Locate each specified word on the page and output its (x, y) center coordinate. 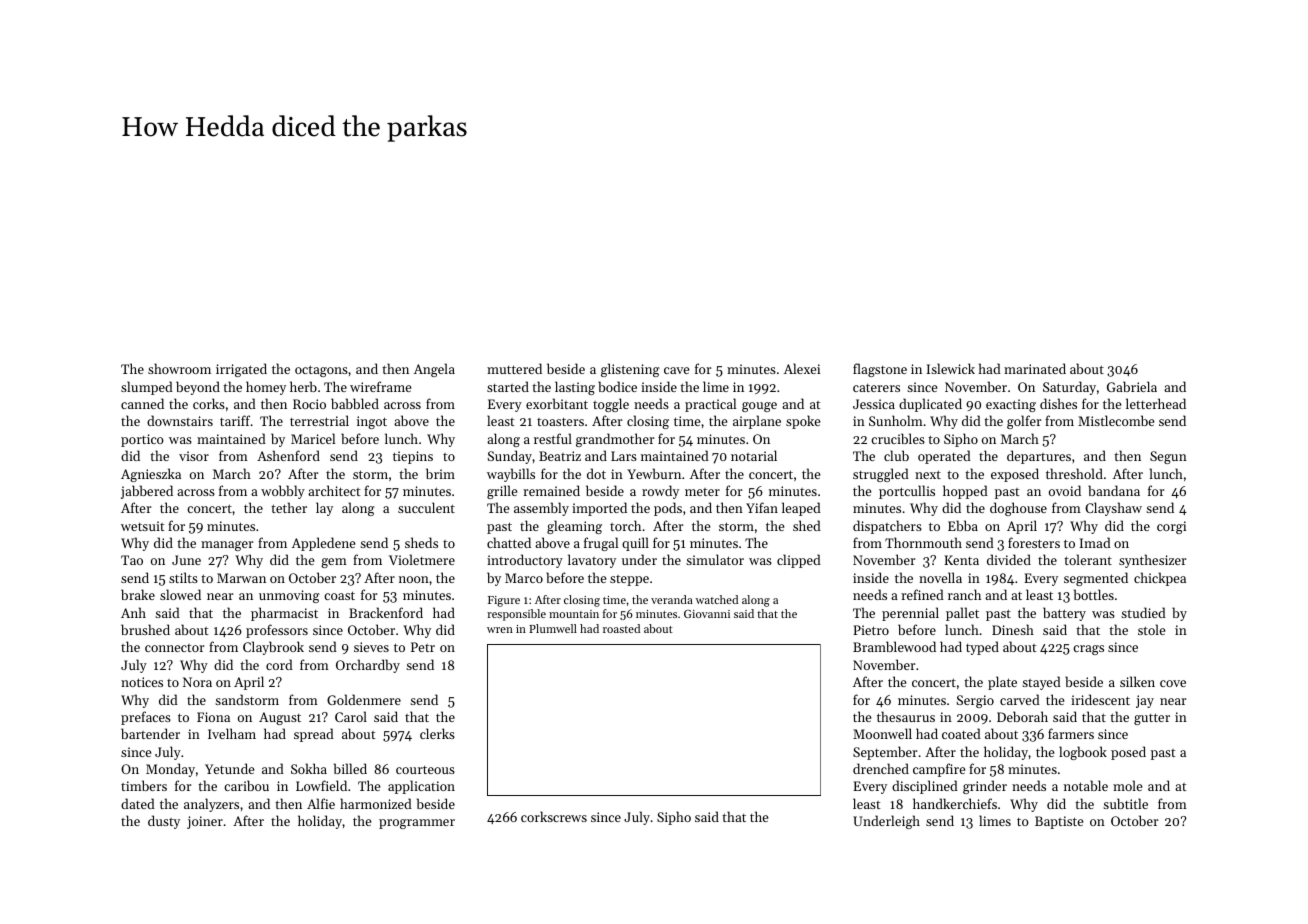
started (508, 386)
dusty (164, 822)
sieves (371, 647)
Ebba (963, 525)
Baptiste (1059, 822)
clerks (437, 733)
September (885, 753)
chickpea (1160, 579)
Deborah (1022, 716)
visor (194, 456)
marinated (1035, 368)
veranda (672, 599)
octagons (321, 371)
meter (702, 492)
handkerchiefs (955, 803)
